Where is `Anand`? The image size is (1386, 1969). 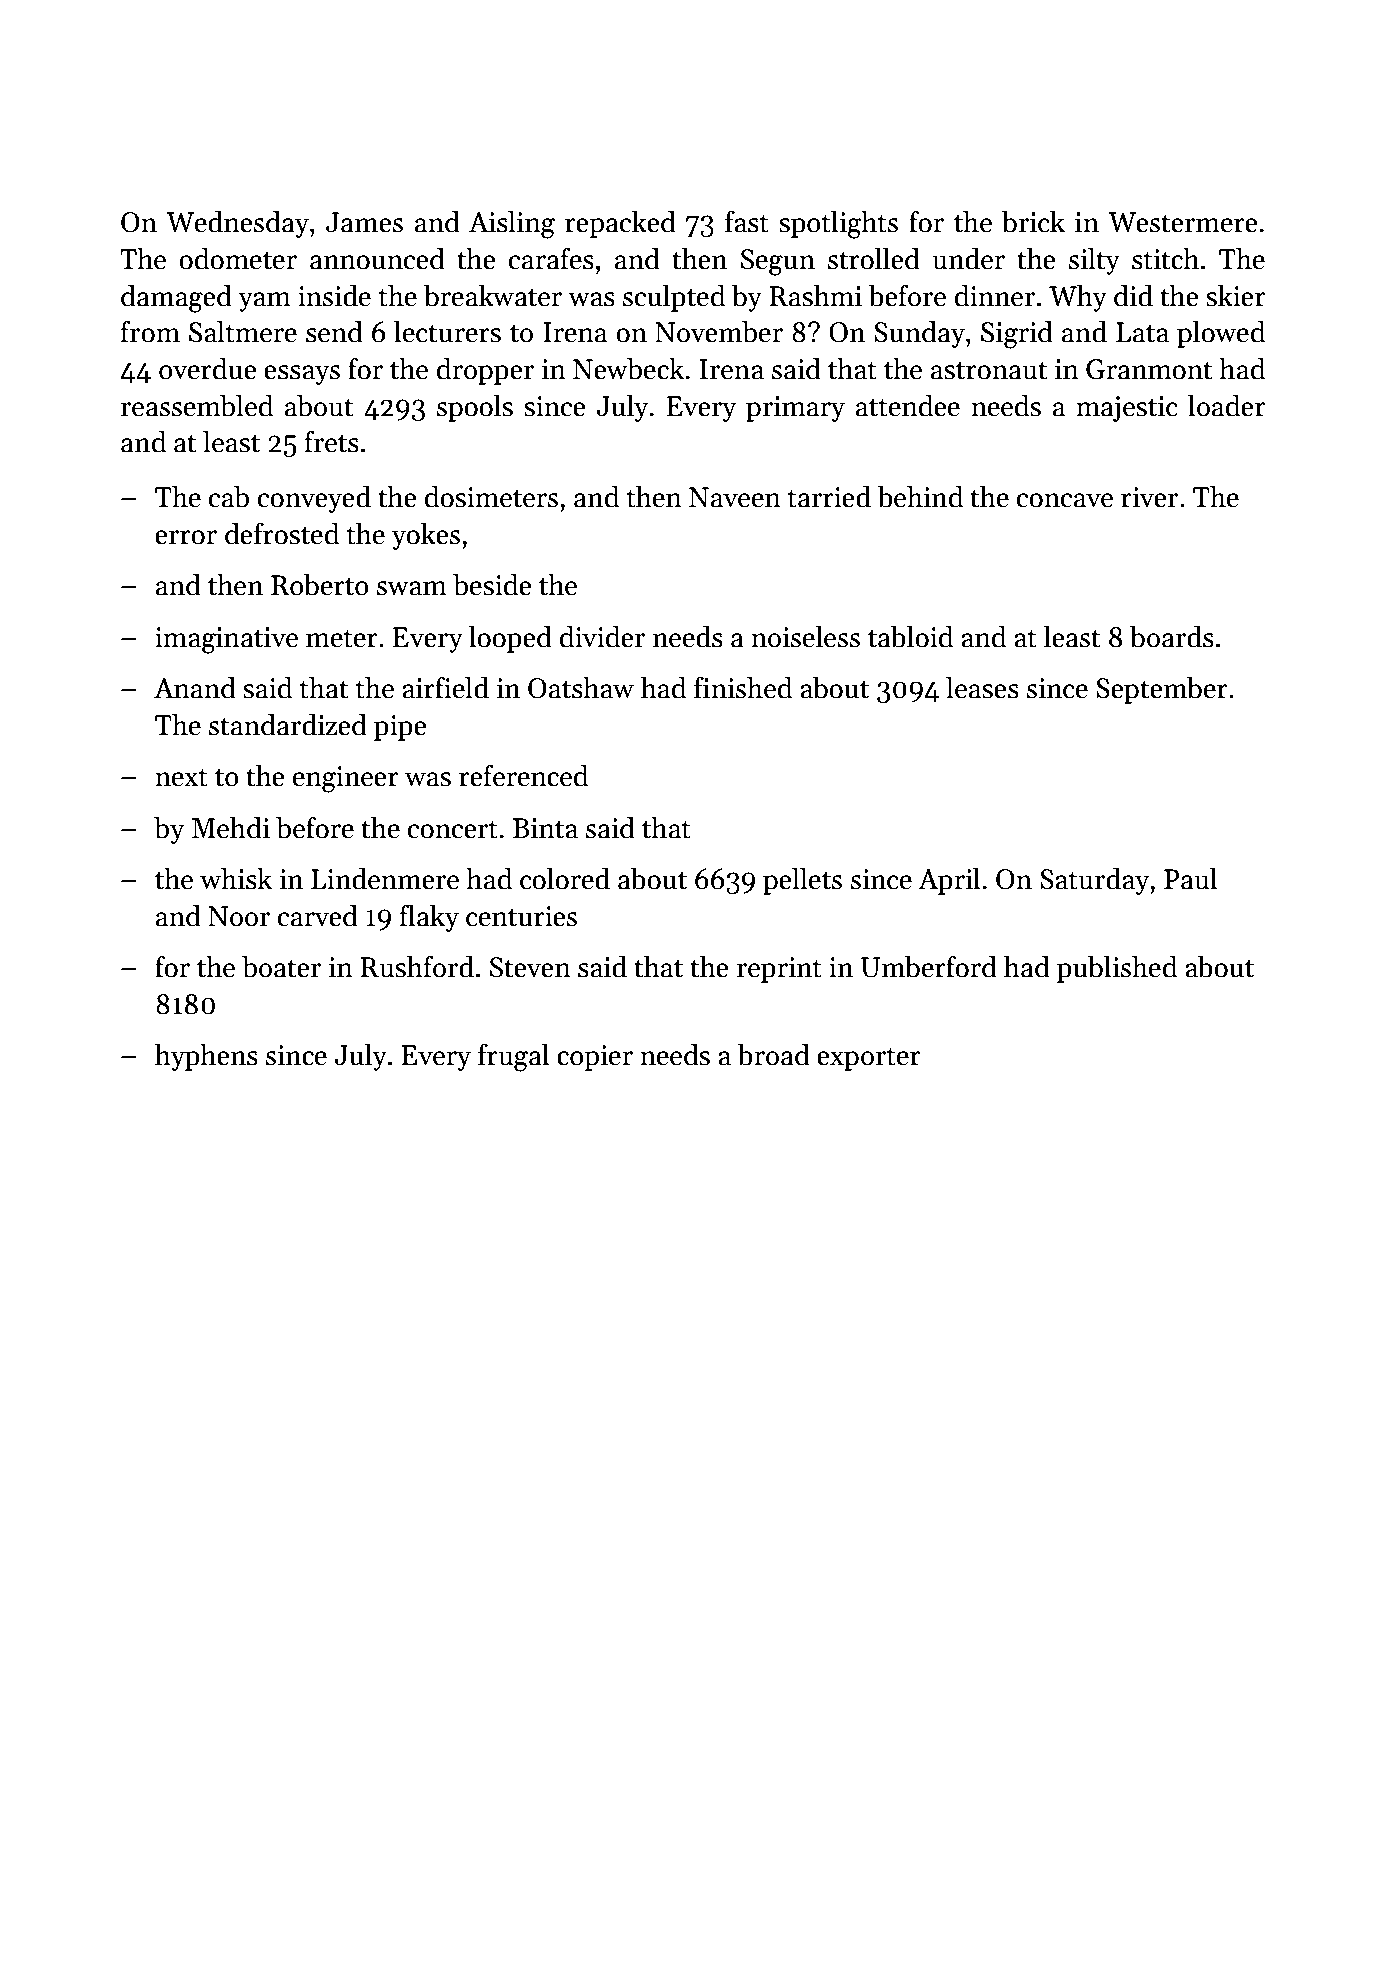 Anand is located at coordinates (195, 687).
